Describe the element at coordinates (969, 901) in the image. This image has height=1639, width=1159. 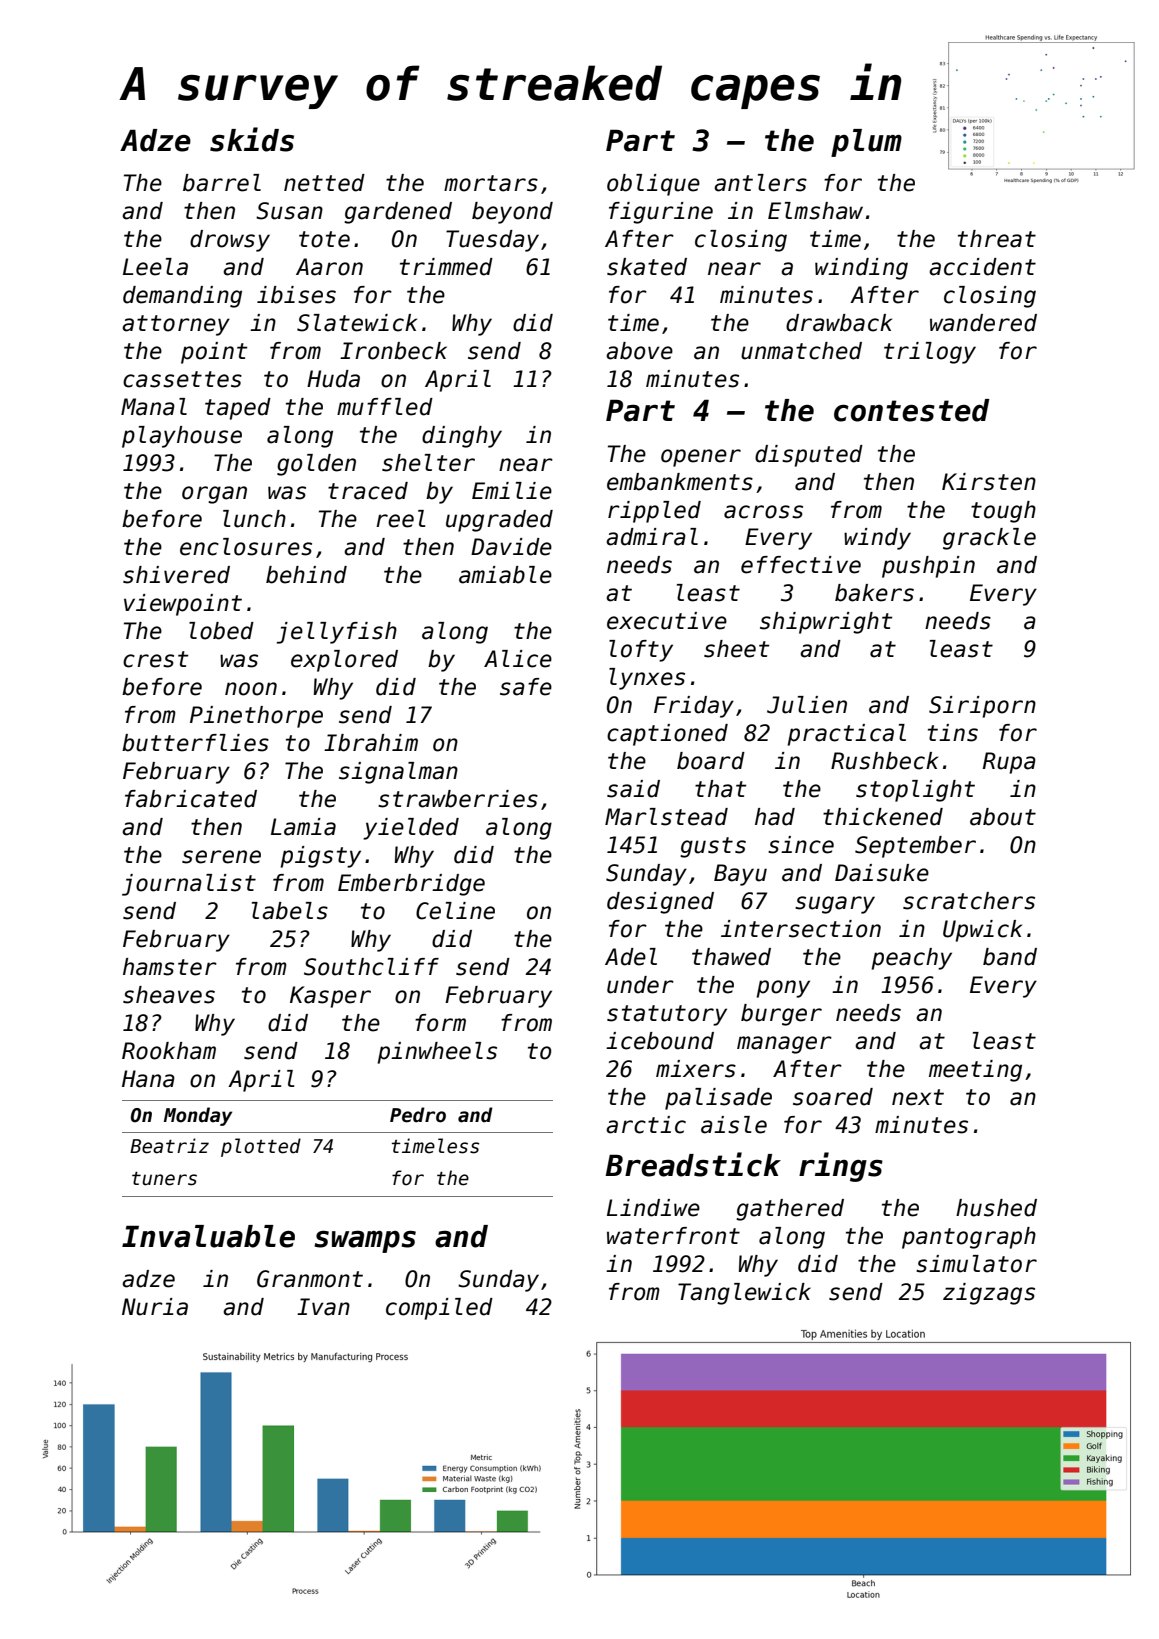
I see `scratchers` at that location.
